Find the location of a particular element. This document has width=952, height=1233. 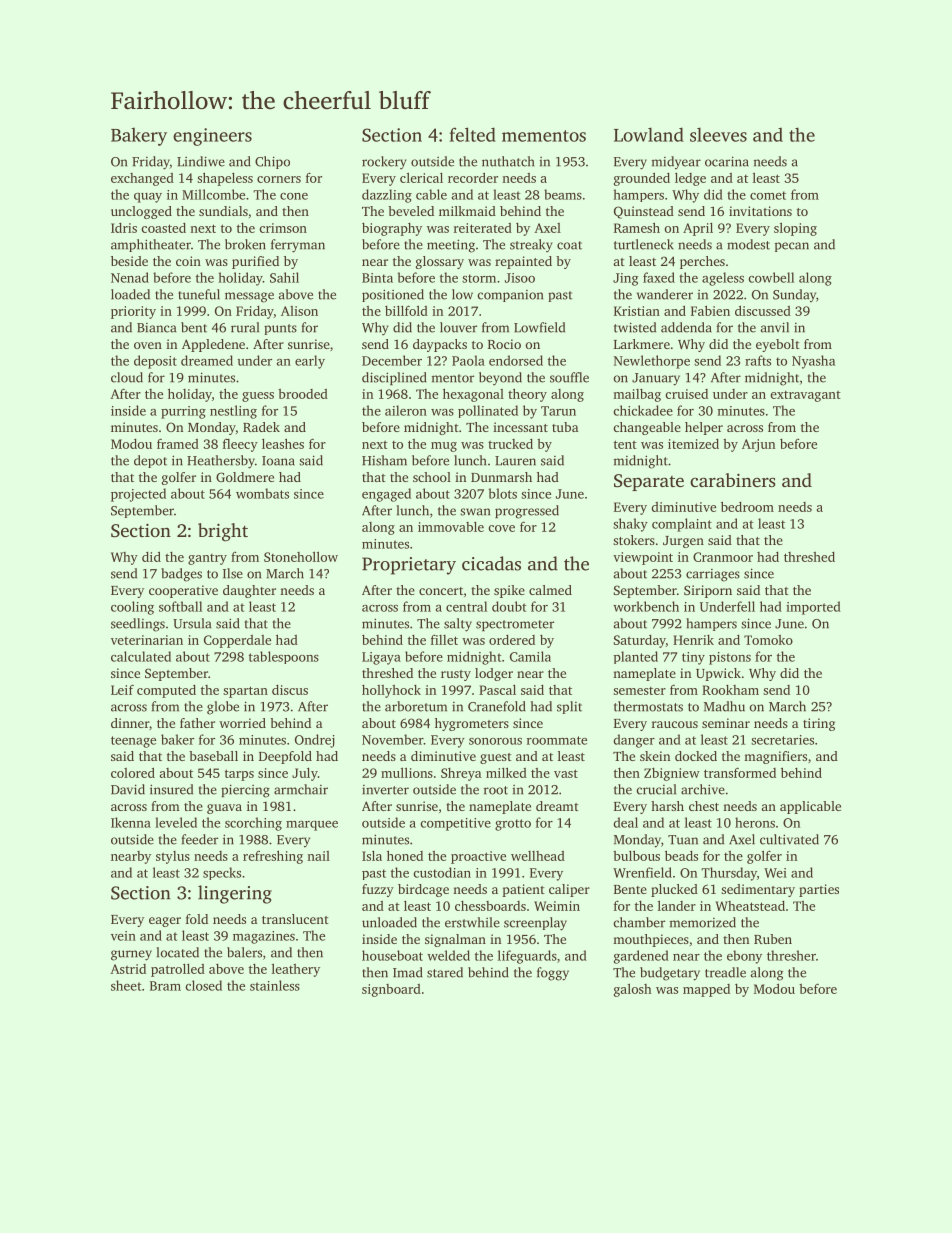

Lindiwe is located at coordinates (201, 161).
